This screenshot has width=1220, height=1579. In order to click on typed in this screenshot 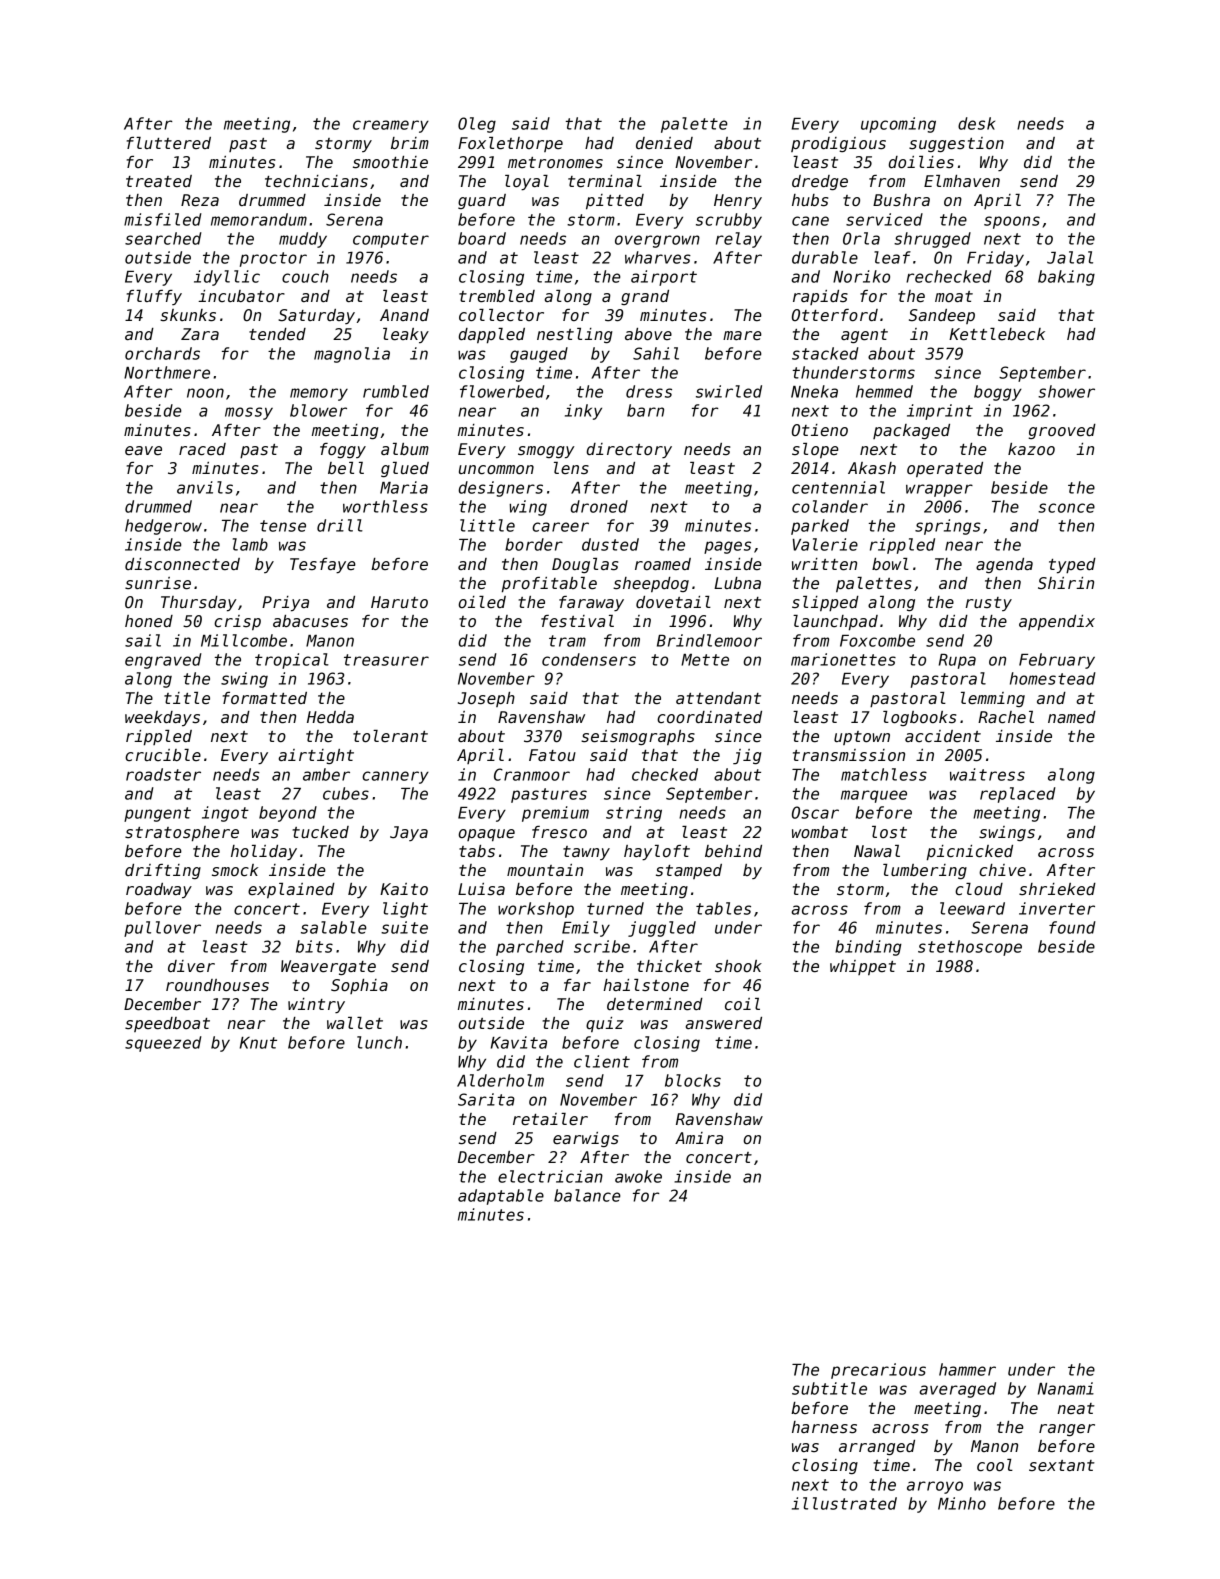, I will do `click(1072, 566)`.
